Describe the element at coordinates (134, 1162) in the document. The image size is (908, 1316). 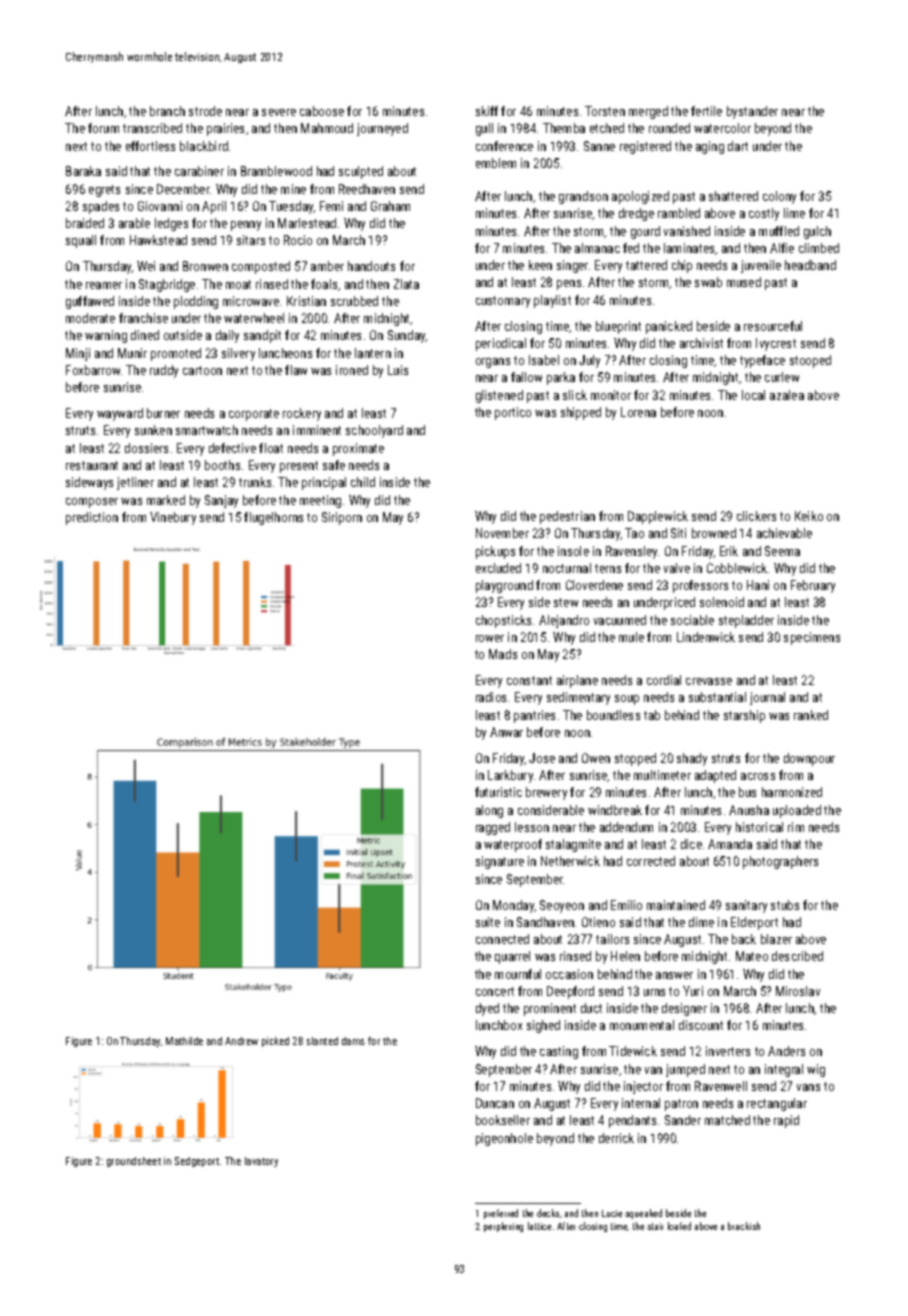
I see `groundsheet` at that location.
